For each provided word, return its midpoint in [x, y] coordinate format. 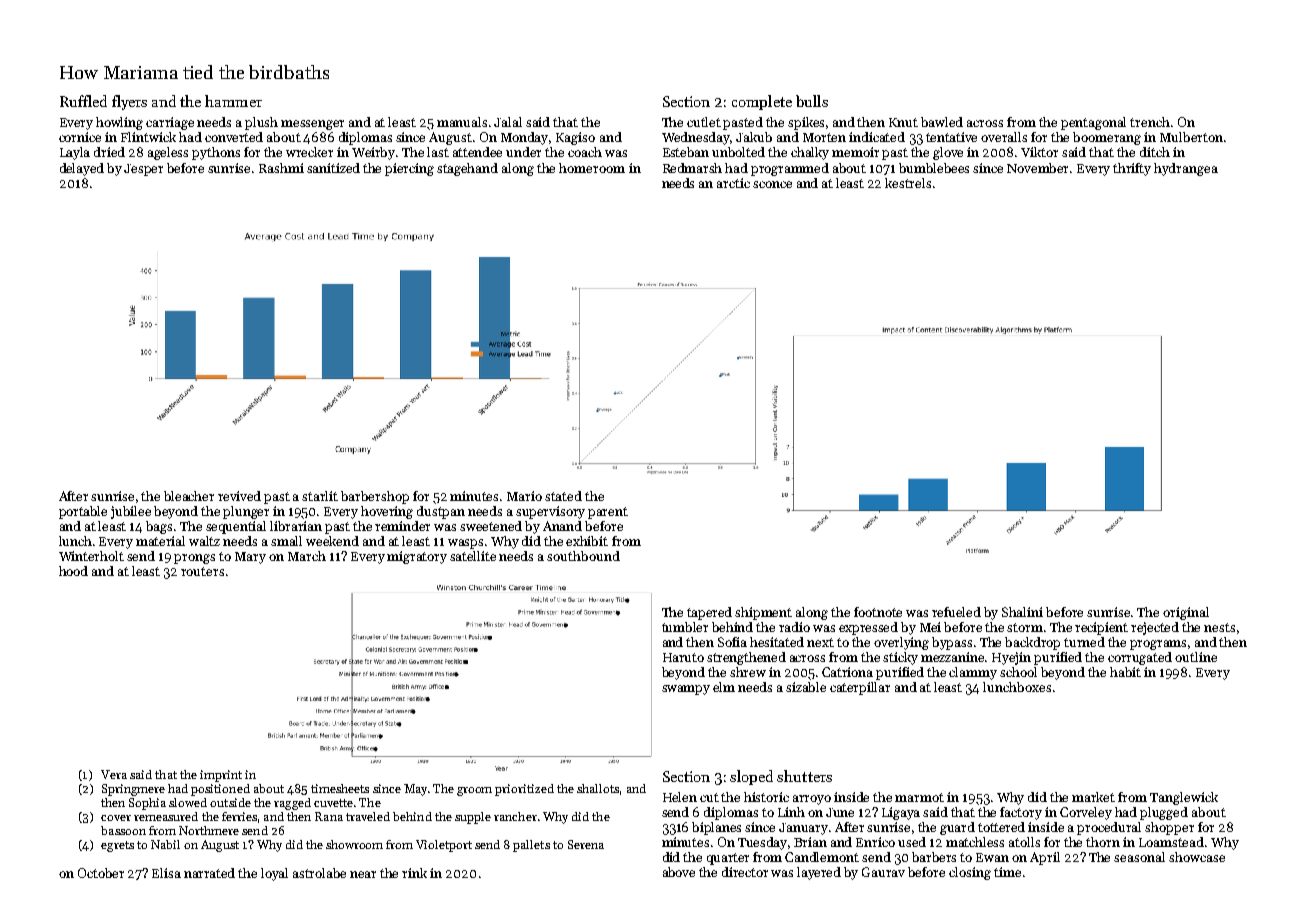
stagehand [467, 169]
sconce [772, 184]
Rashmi [281, 168]
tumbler [685, 627]
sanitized [333, 168]
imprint [221, 776]
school [1018, 672]
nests [1219, 627]
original [1186, 613]
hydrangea [1186, 169]
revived [239, 496]
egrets [117, 846]
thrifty [1132, 169]
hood [73, 571]
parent [608, 513]
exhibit [587, 541]
